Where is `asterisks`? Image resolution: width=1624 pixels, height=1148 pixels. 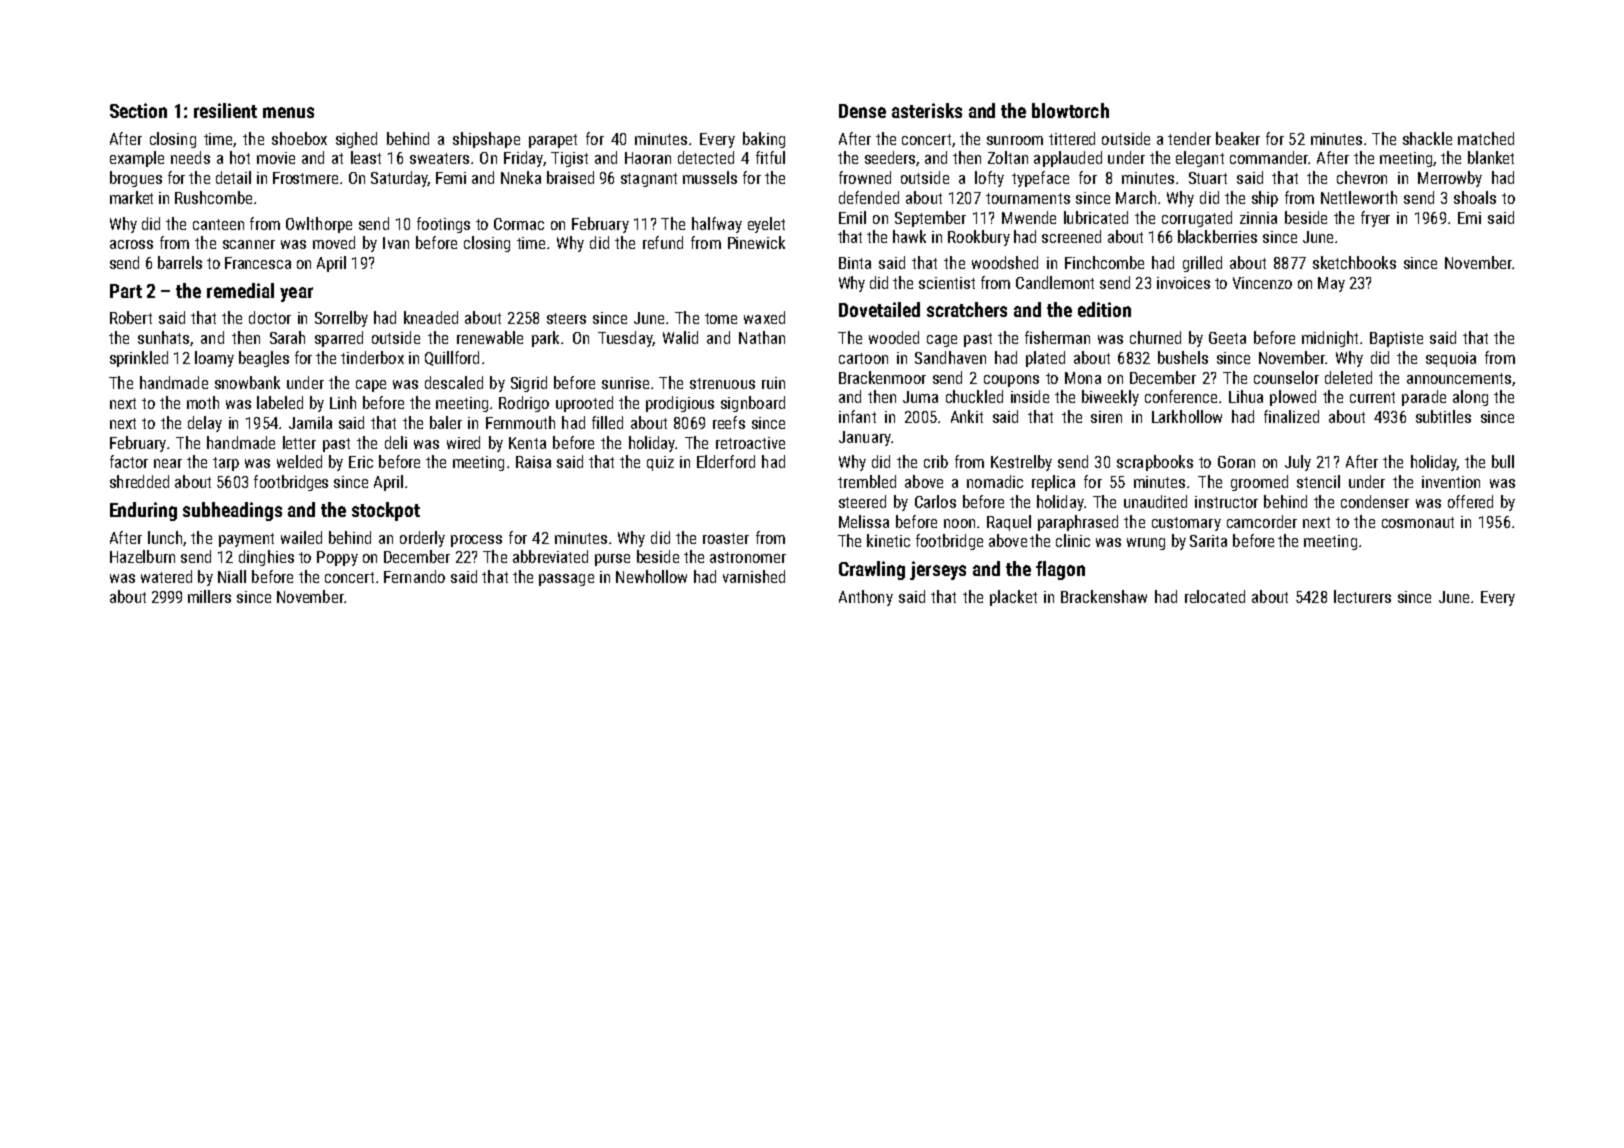 asterisks is located at coordinates (927, 110).
